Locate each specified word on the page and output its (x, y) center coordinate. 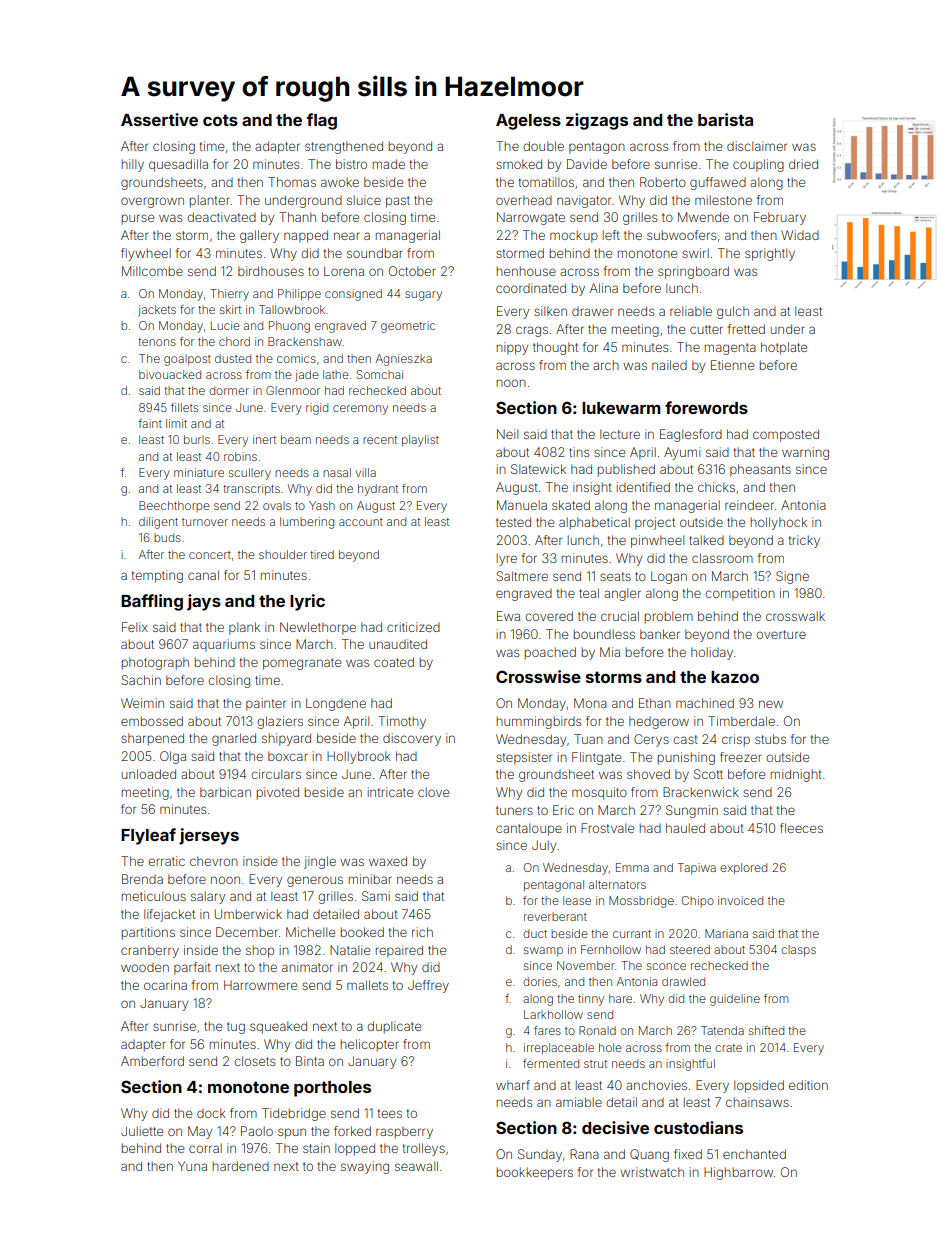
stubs (770, 739)
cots (220, 120)
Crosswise (538, 676)
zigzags (597, 121)
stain (316, 1148)
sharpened (152, 739)
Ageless (528, 122)
